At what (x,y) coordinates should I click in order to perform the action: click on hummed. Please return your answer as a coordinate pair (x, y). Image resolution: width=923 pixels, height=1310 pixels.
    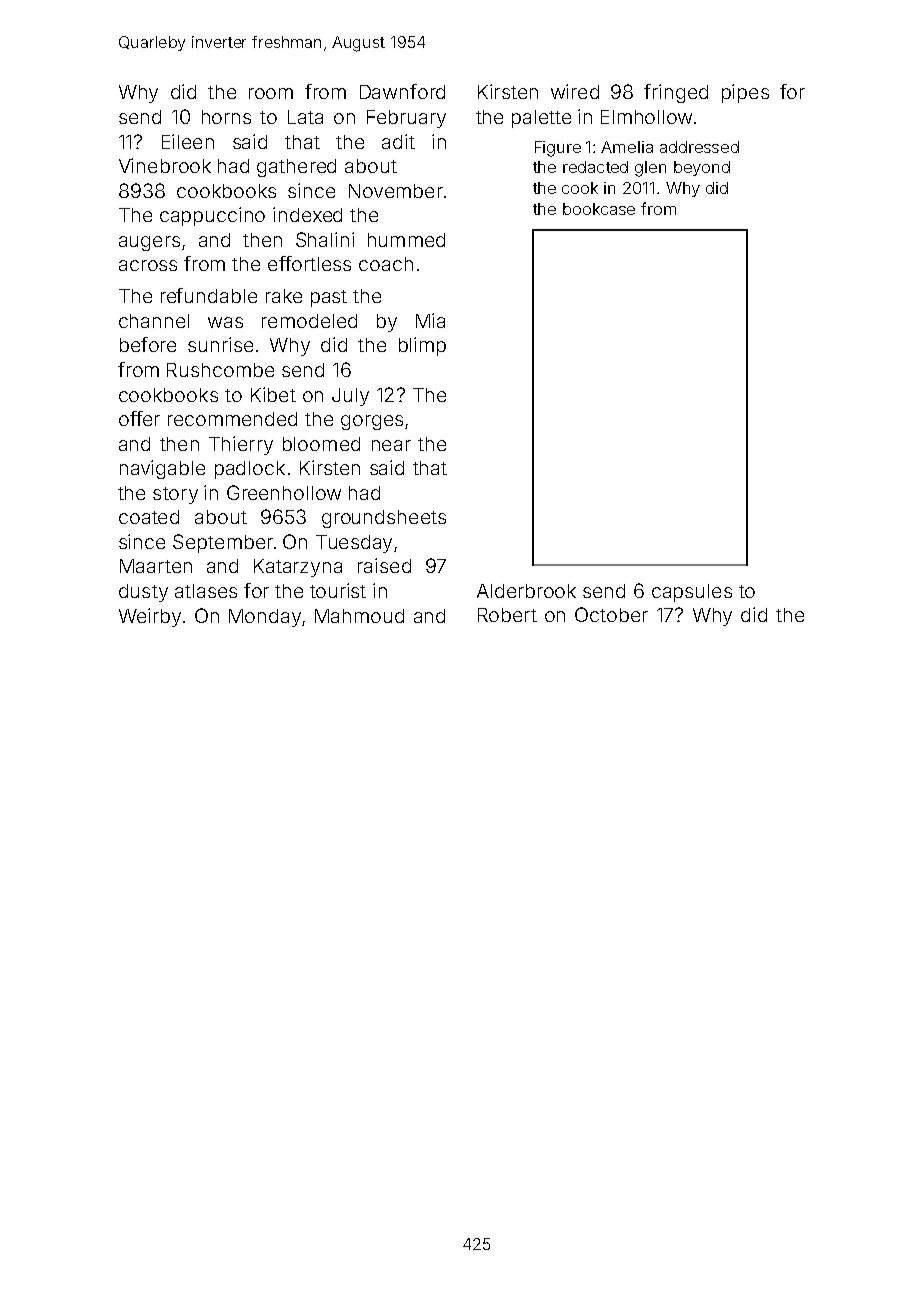
    Looking at the image, I should click on (406, 240).
